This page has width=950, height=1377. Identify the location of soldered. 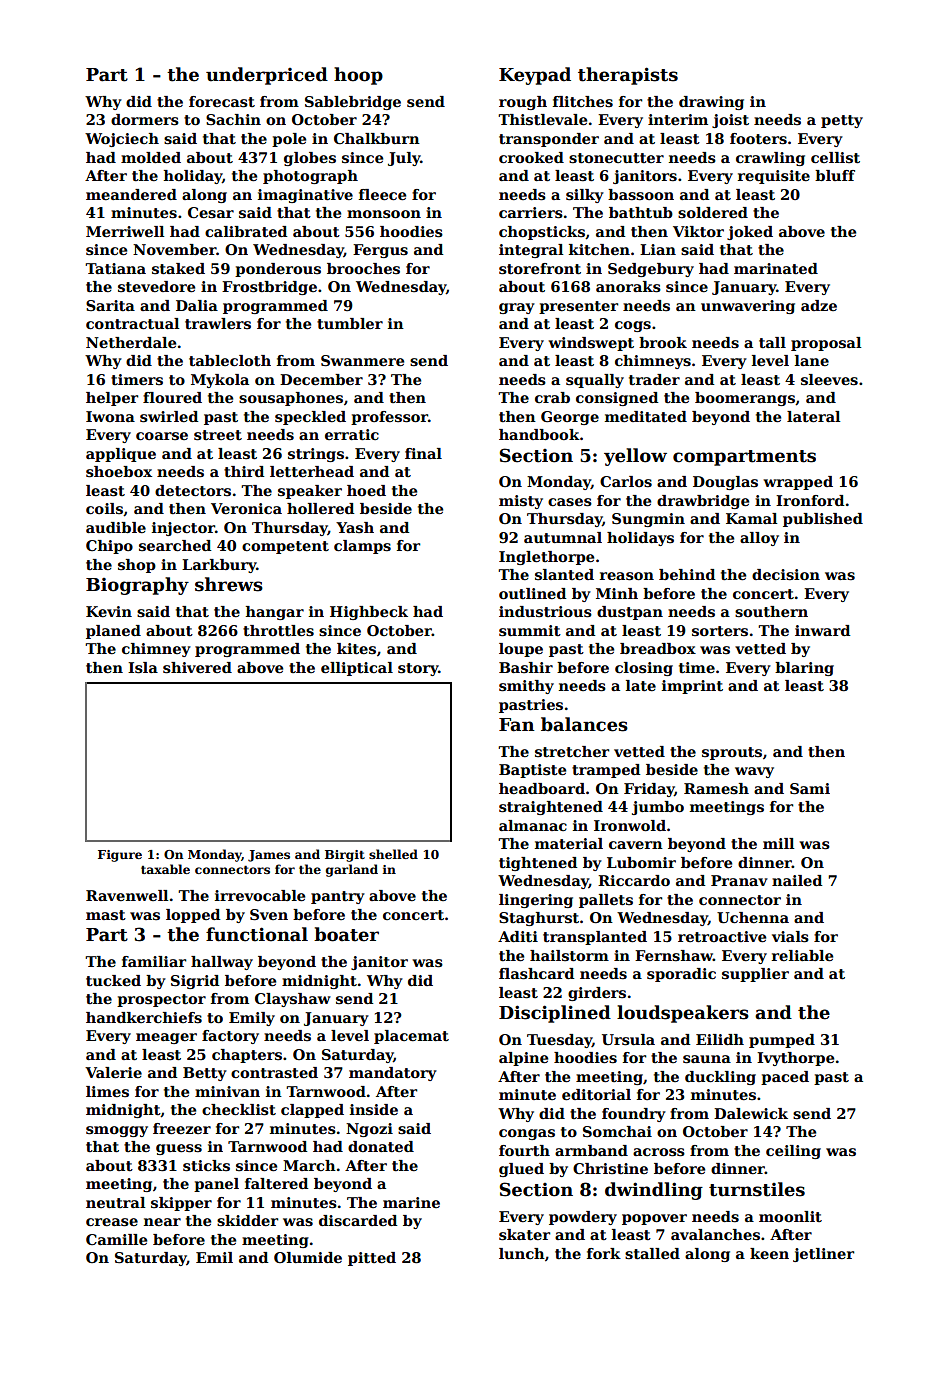
(713, 212).
